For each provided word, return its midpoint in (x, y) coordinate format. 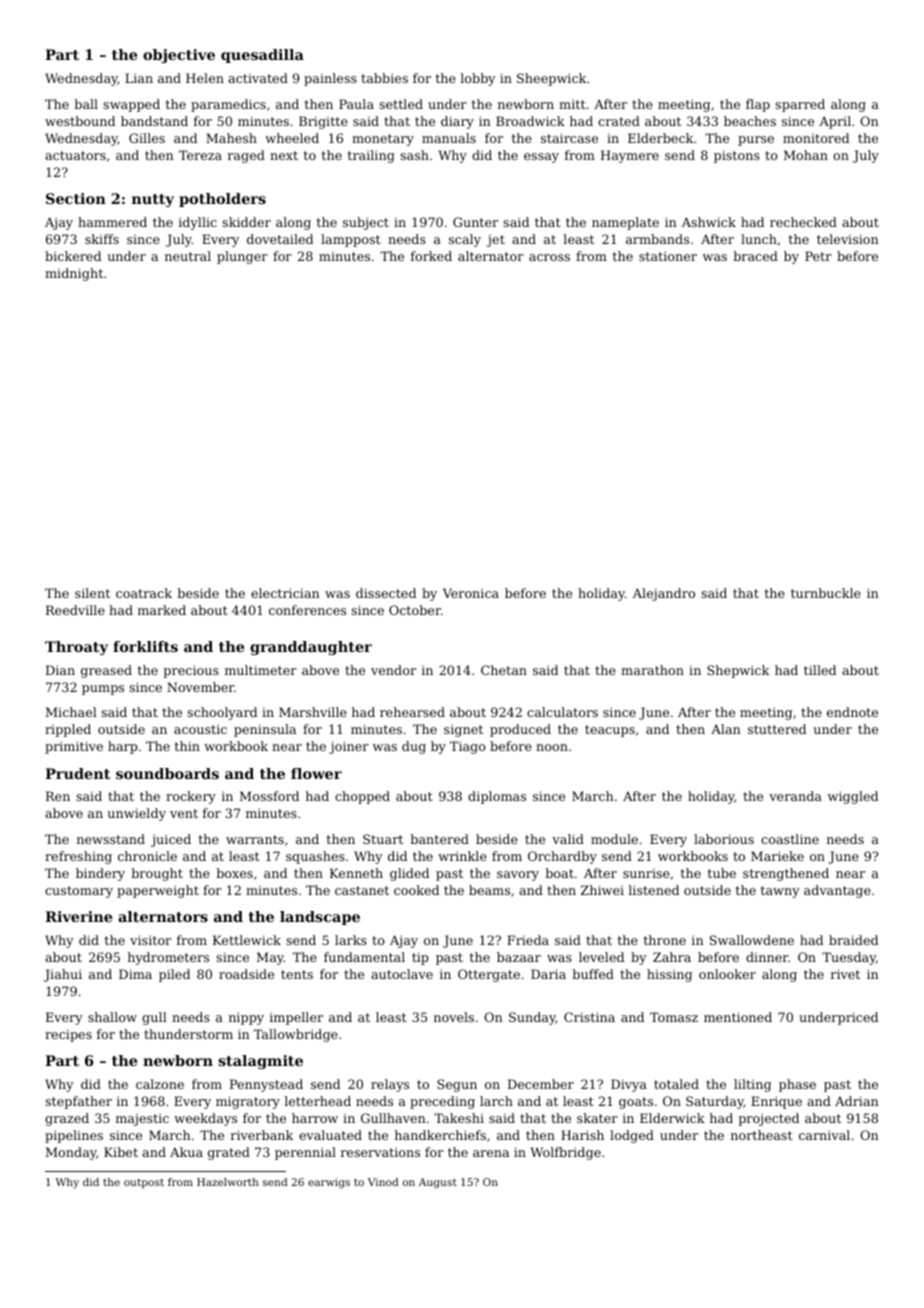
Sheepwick (551, 79)
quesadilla (262, 56)
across (549, 257)
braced (756, 256)
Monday (71, 1153)
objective (179, 56)
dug (414, 747)
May (270, 958)
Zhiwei (602, 890)
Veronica (471, 593)
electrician (285, 593)
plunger (242, 257)
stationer (668, 256)
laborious (724, 839)
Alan (726, 729)
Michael (71, 712)
